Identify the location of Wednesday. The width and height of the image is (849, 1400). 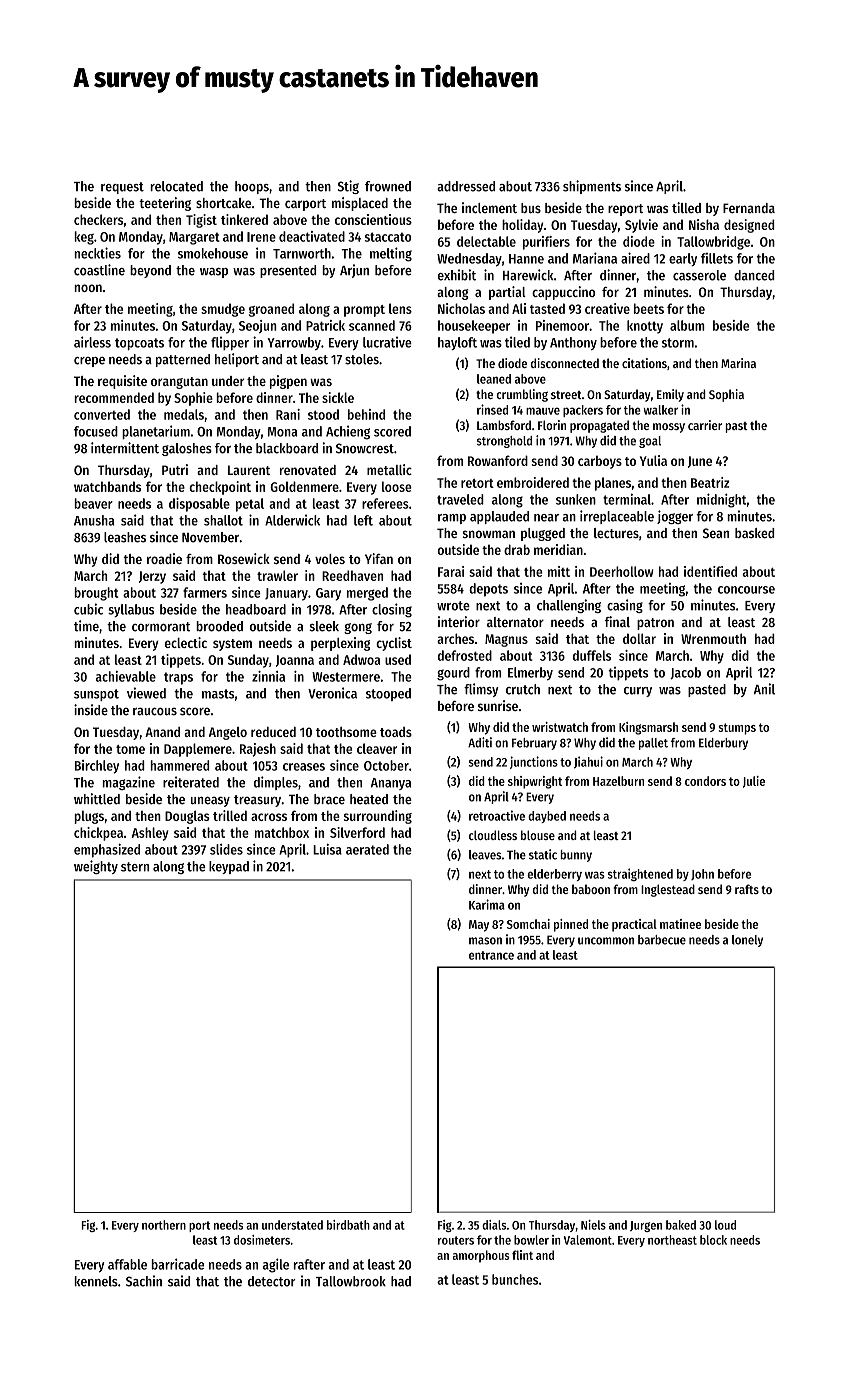
(469, 260).
